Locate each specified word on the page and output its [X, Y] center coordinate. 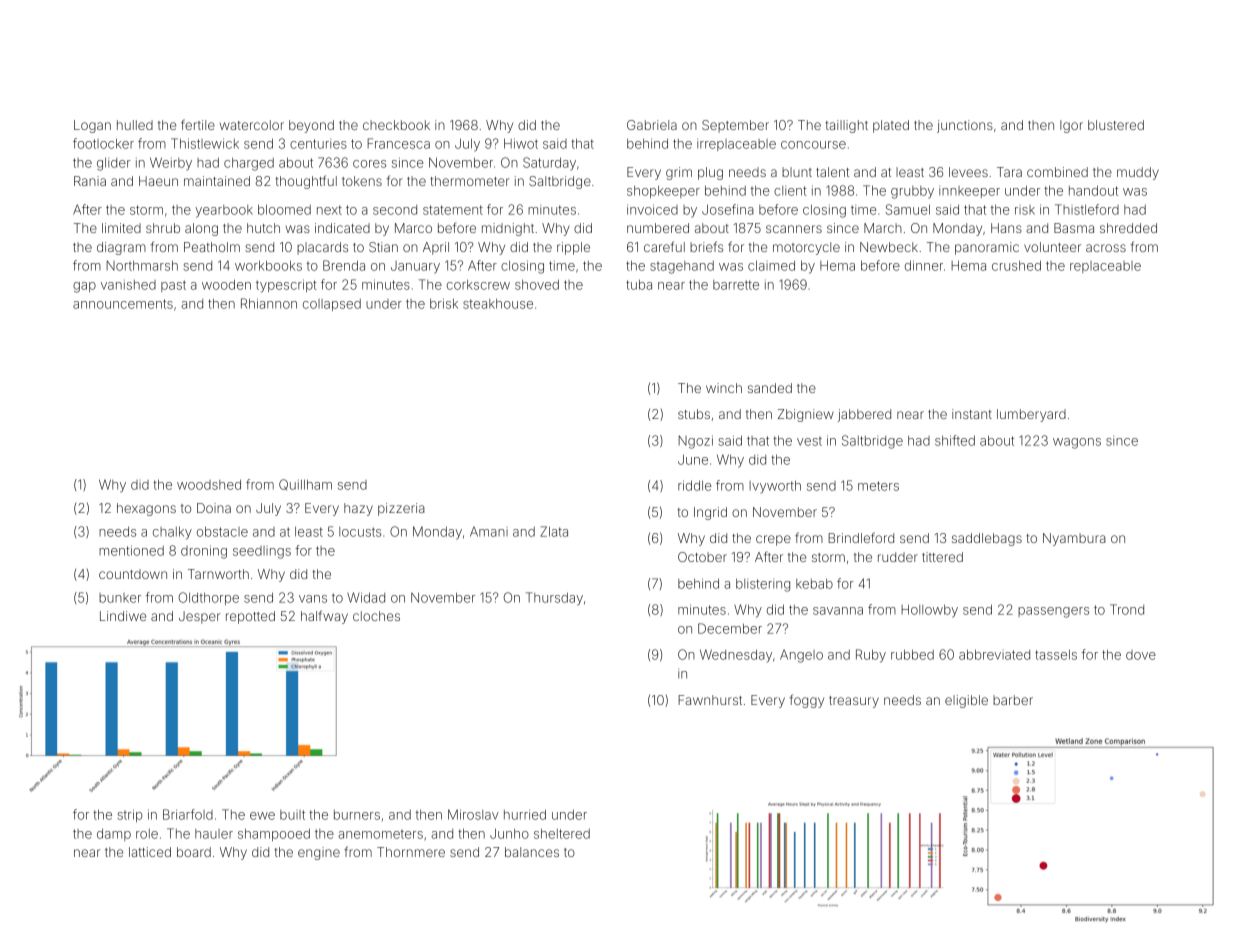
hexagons [146, 509]
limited [121, 228]
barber [1013, 700]
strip [130, 815]
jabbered [864, 415]
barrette [736, 285]
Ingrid [710, 513]
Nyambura [1074, 539]
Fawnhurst [710, 700]
